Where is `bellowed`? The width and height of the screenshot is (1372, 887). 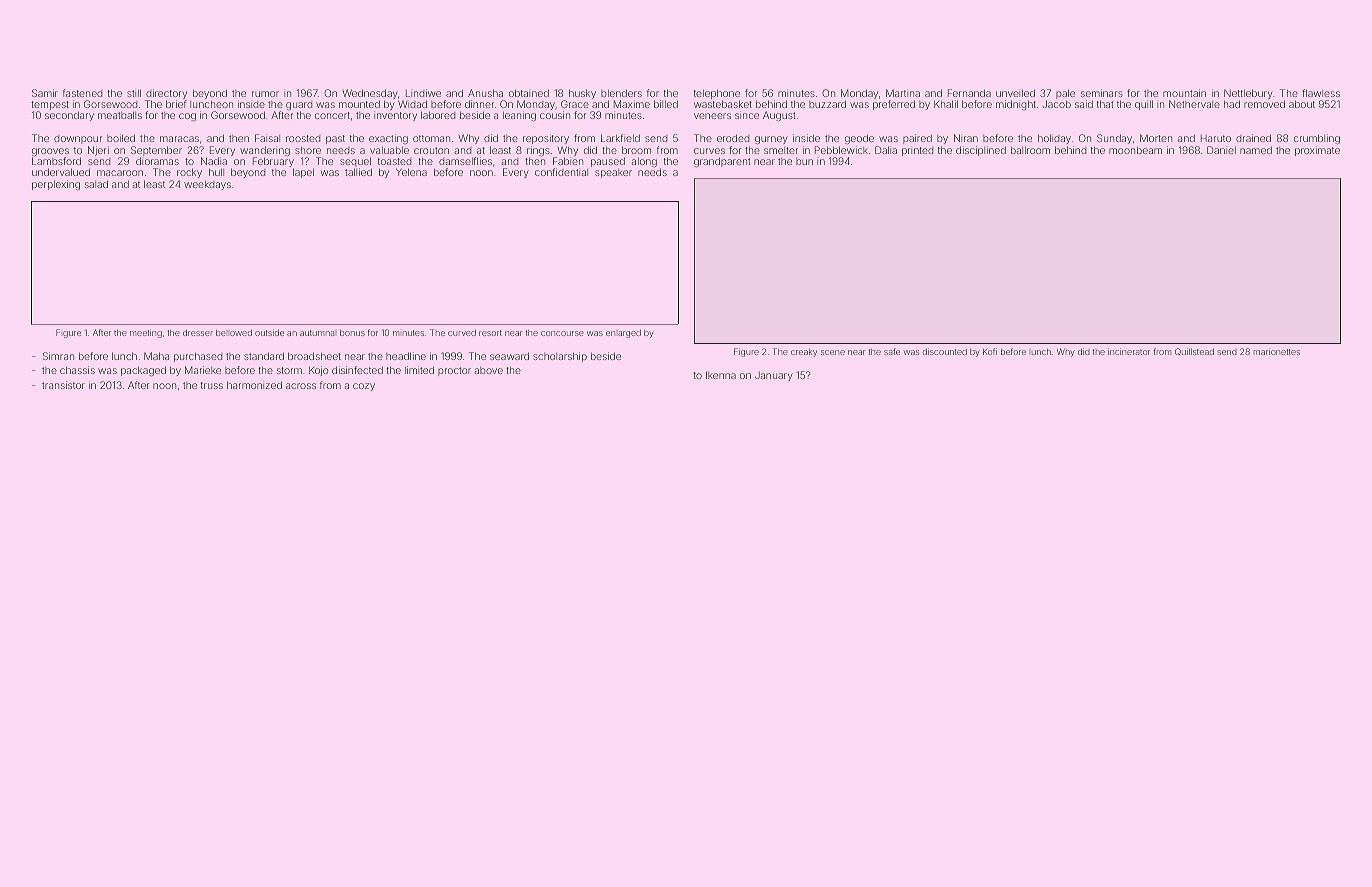 bellowed is located at coordinates (234, 333).
